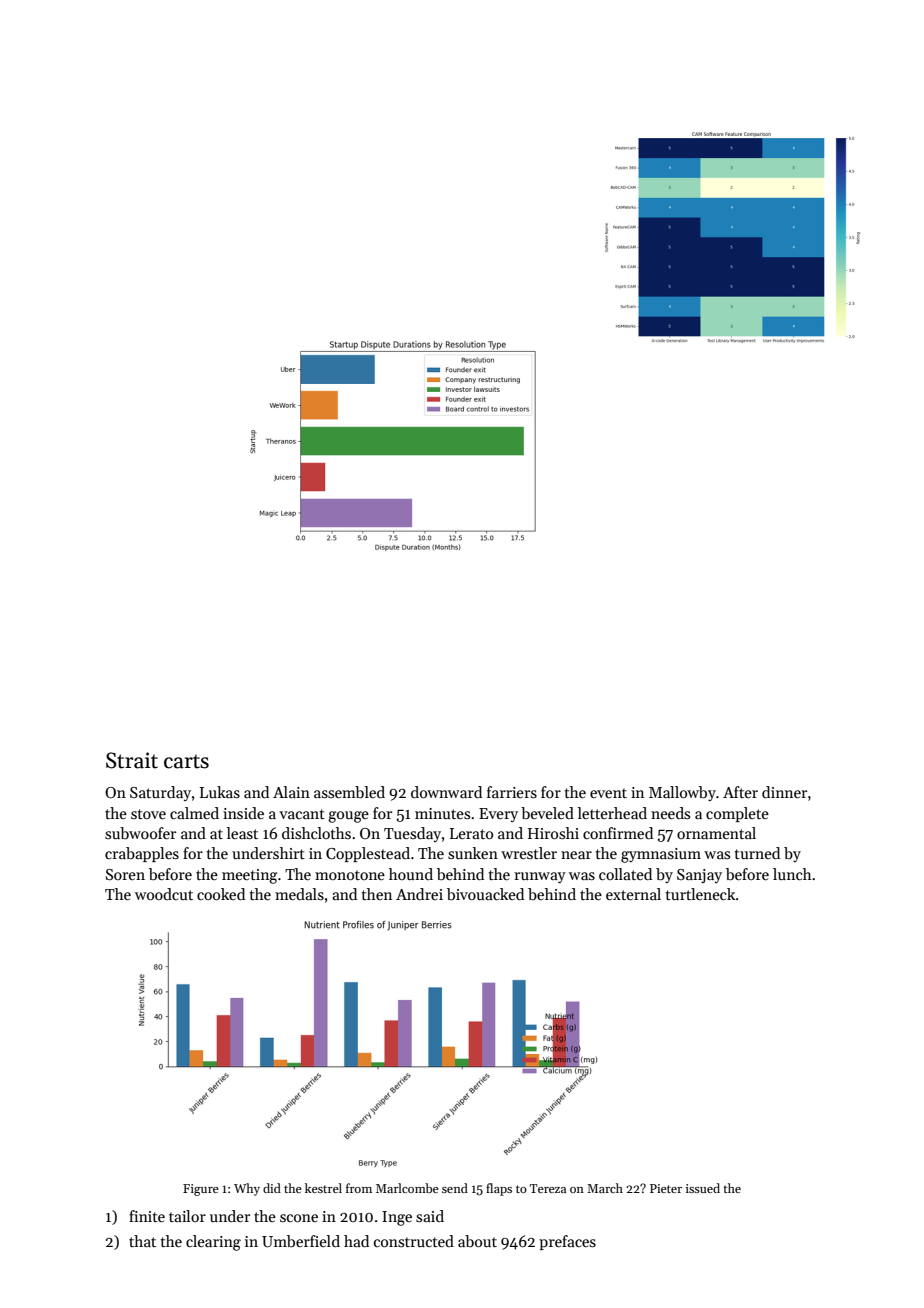  What do you see at coordinates (242, 833) in the screenshot?
I see `least` at bounding box center [242, 833].
